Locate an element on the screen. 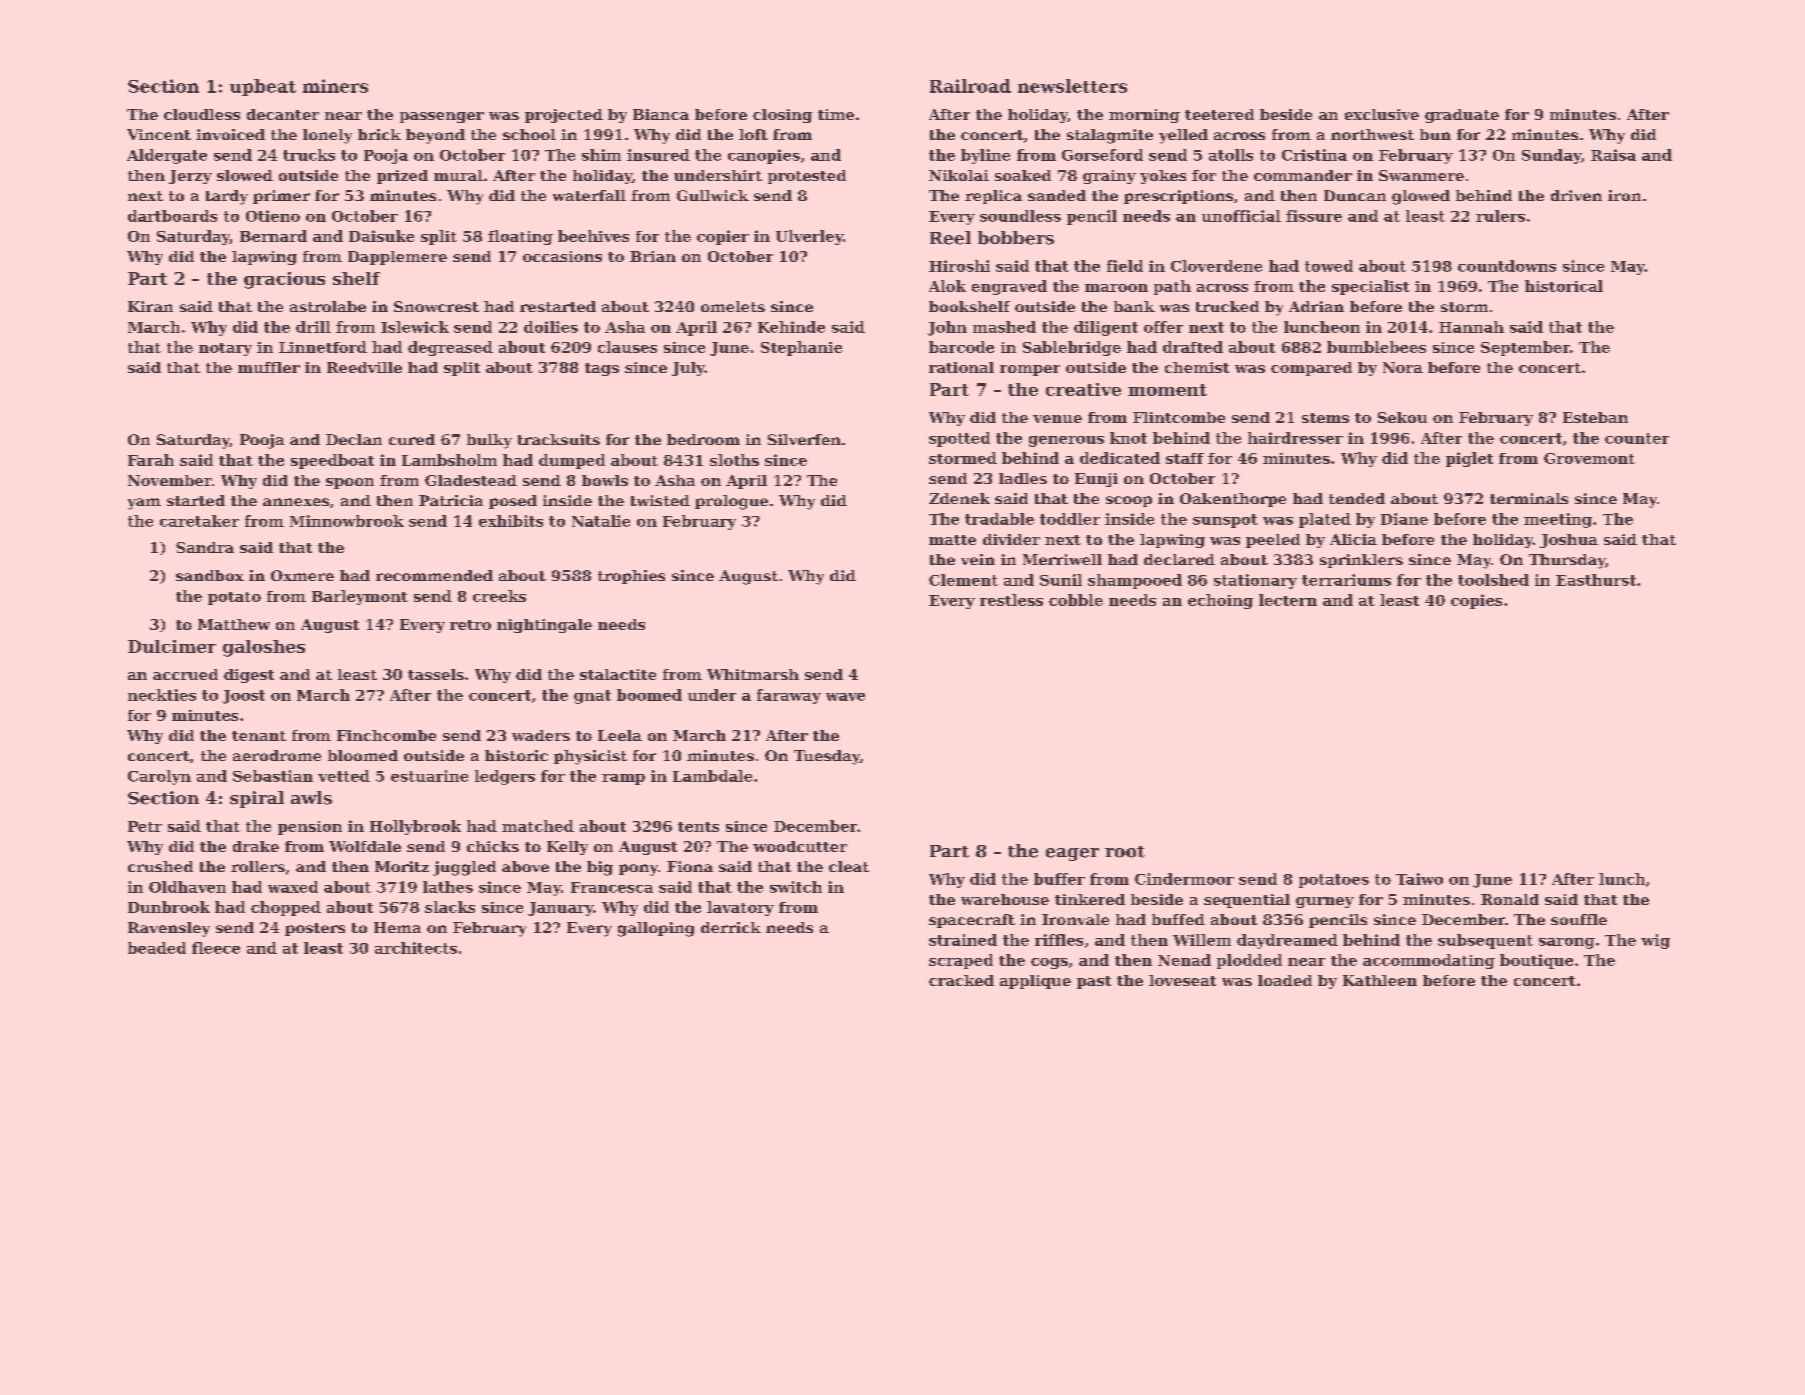 The width and height of the screenshot is (1805, 1395). Joshua is located at coordinates (1569, 541).
